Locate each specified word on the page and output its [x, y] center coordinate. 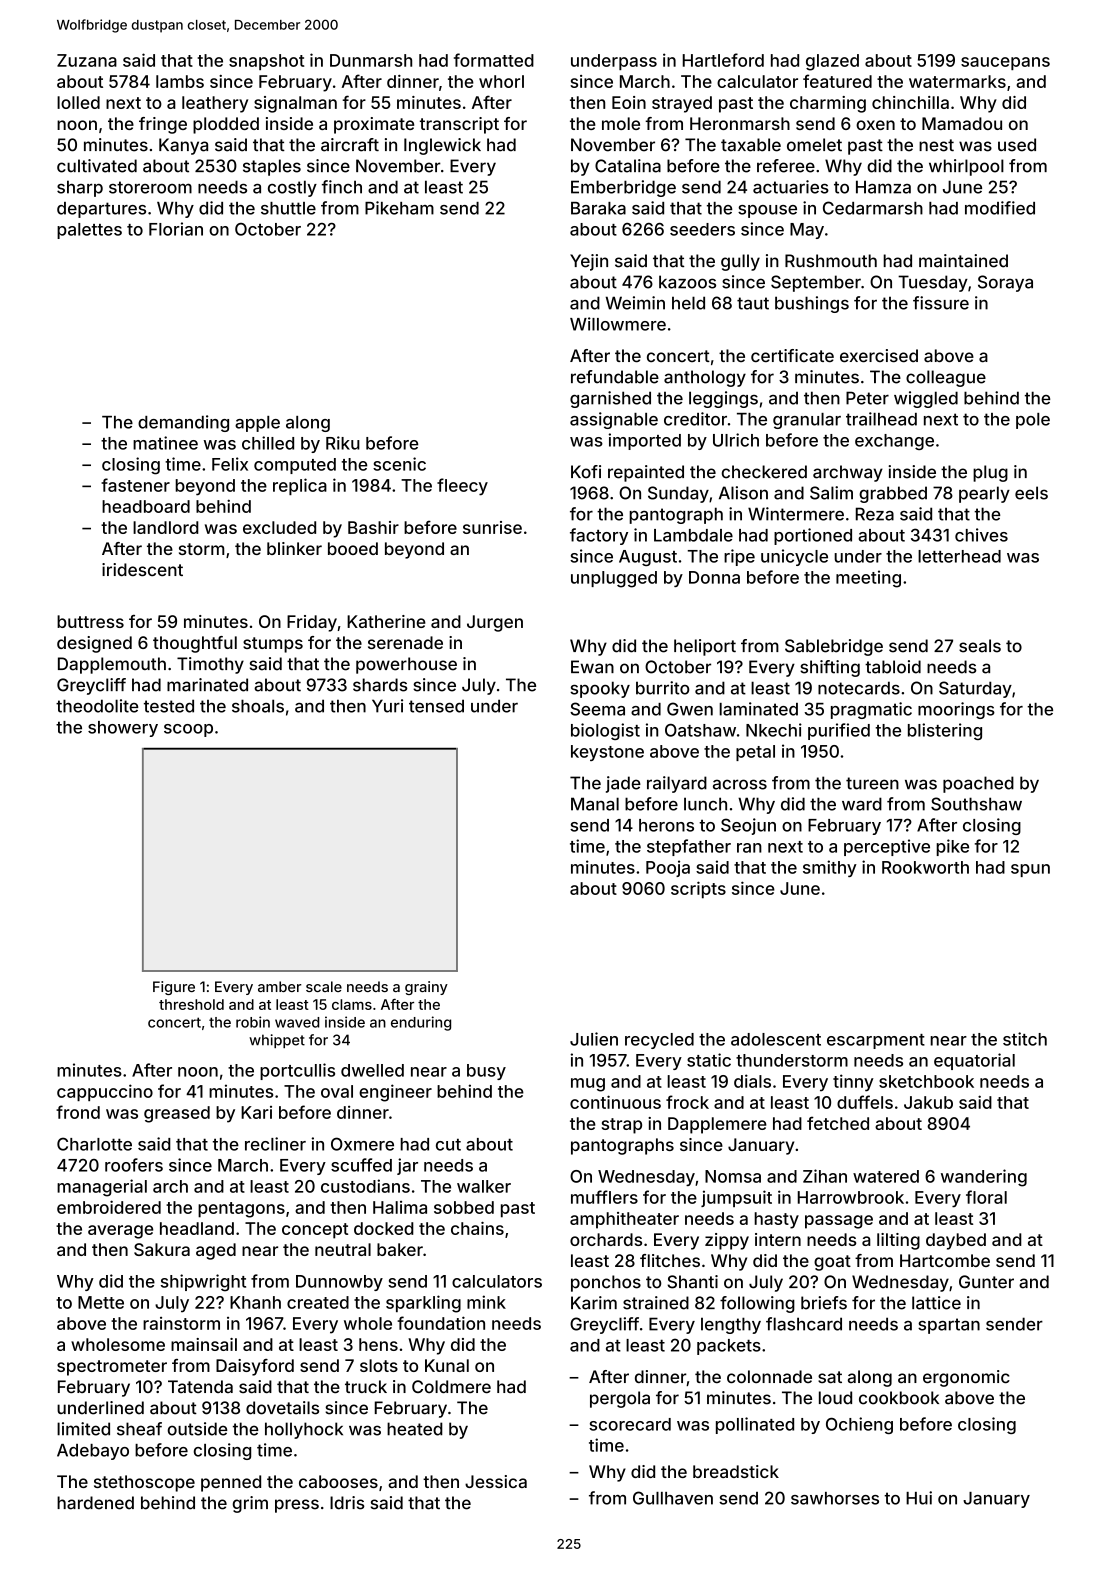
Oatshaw [700, 730]
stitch [1025, 1039]
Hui [919, 1498]
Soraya [1005, 283]
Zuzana [87, 60]
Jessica [496, 1481]
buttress [90, 621]
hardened [95, 1503]
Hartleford [723, 60]
